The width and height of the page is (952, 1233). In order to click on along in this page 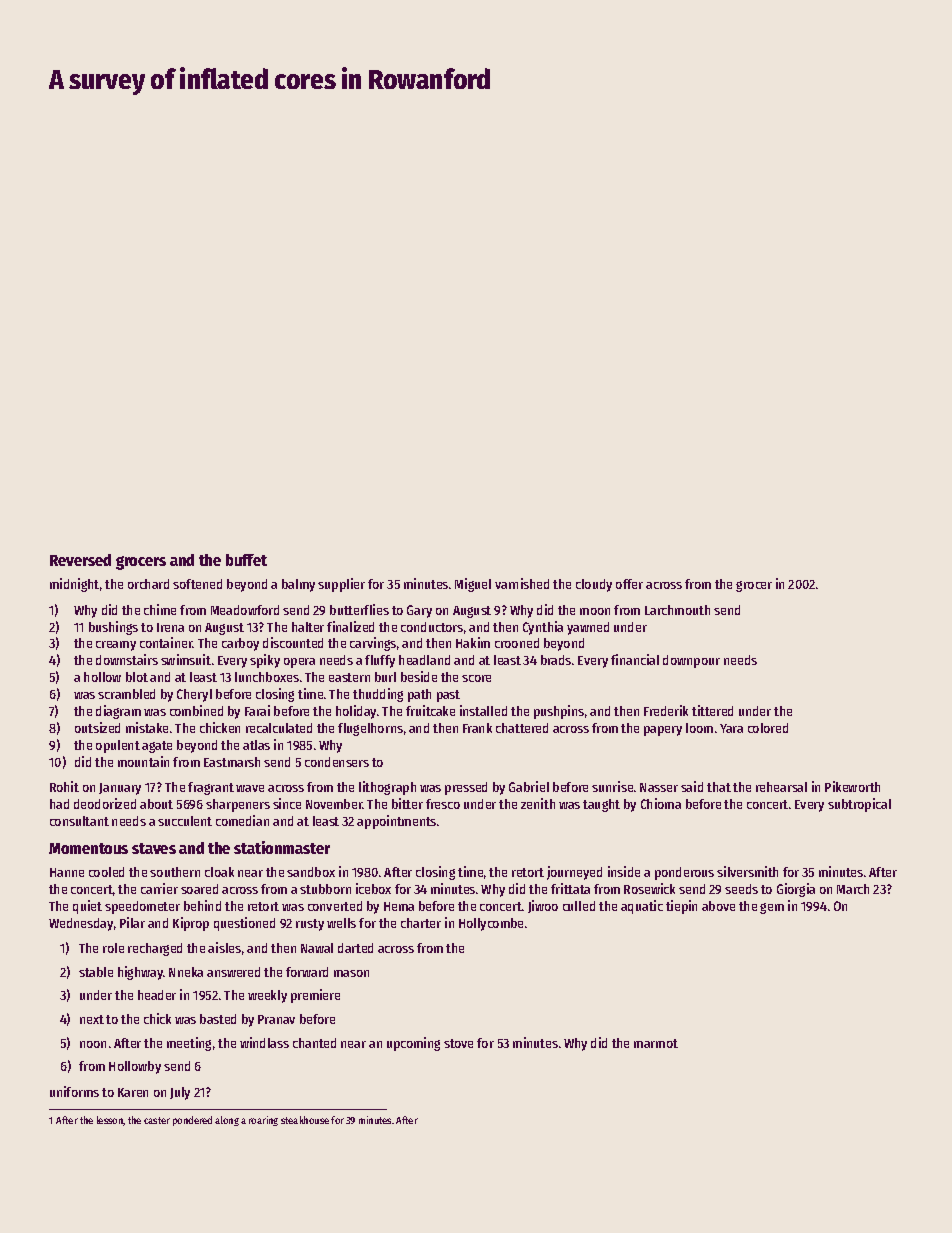, I will do `click(227, 1121)`.
